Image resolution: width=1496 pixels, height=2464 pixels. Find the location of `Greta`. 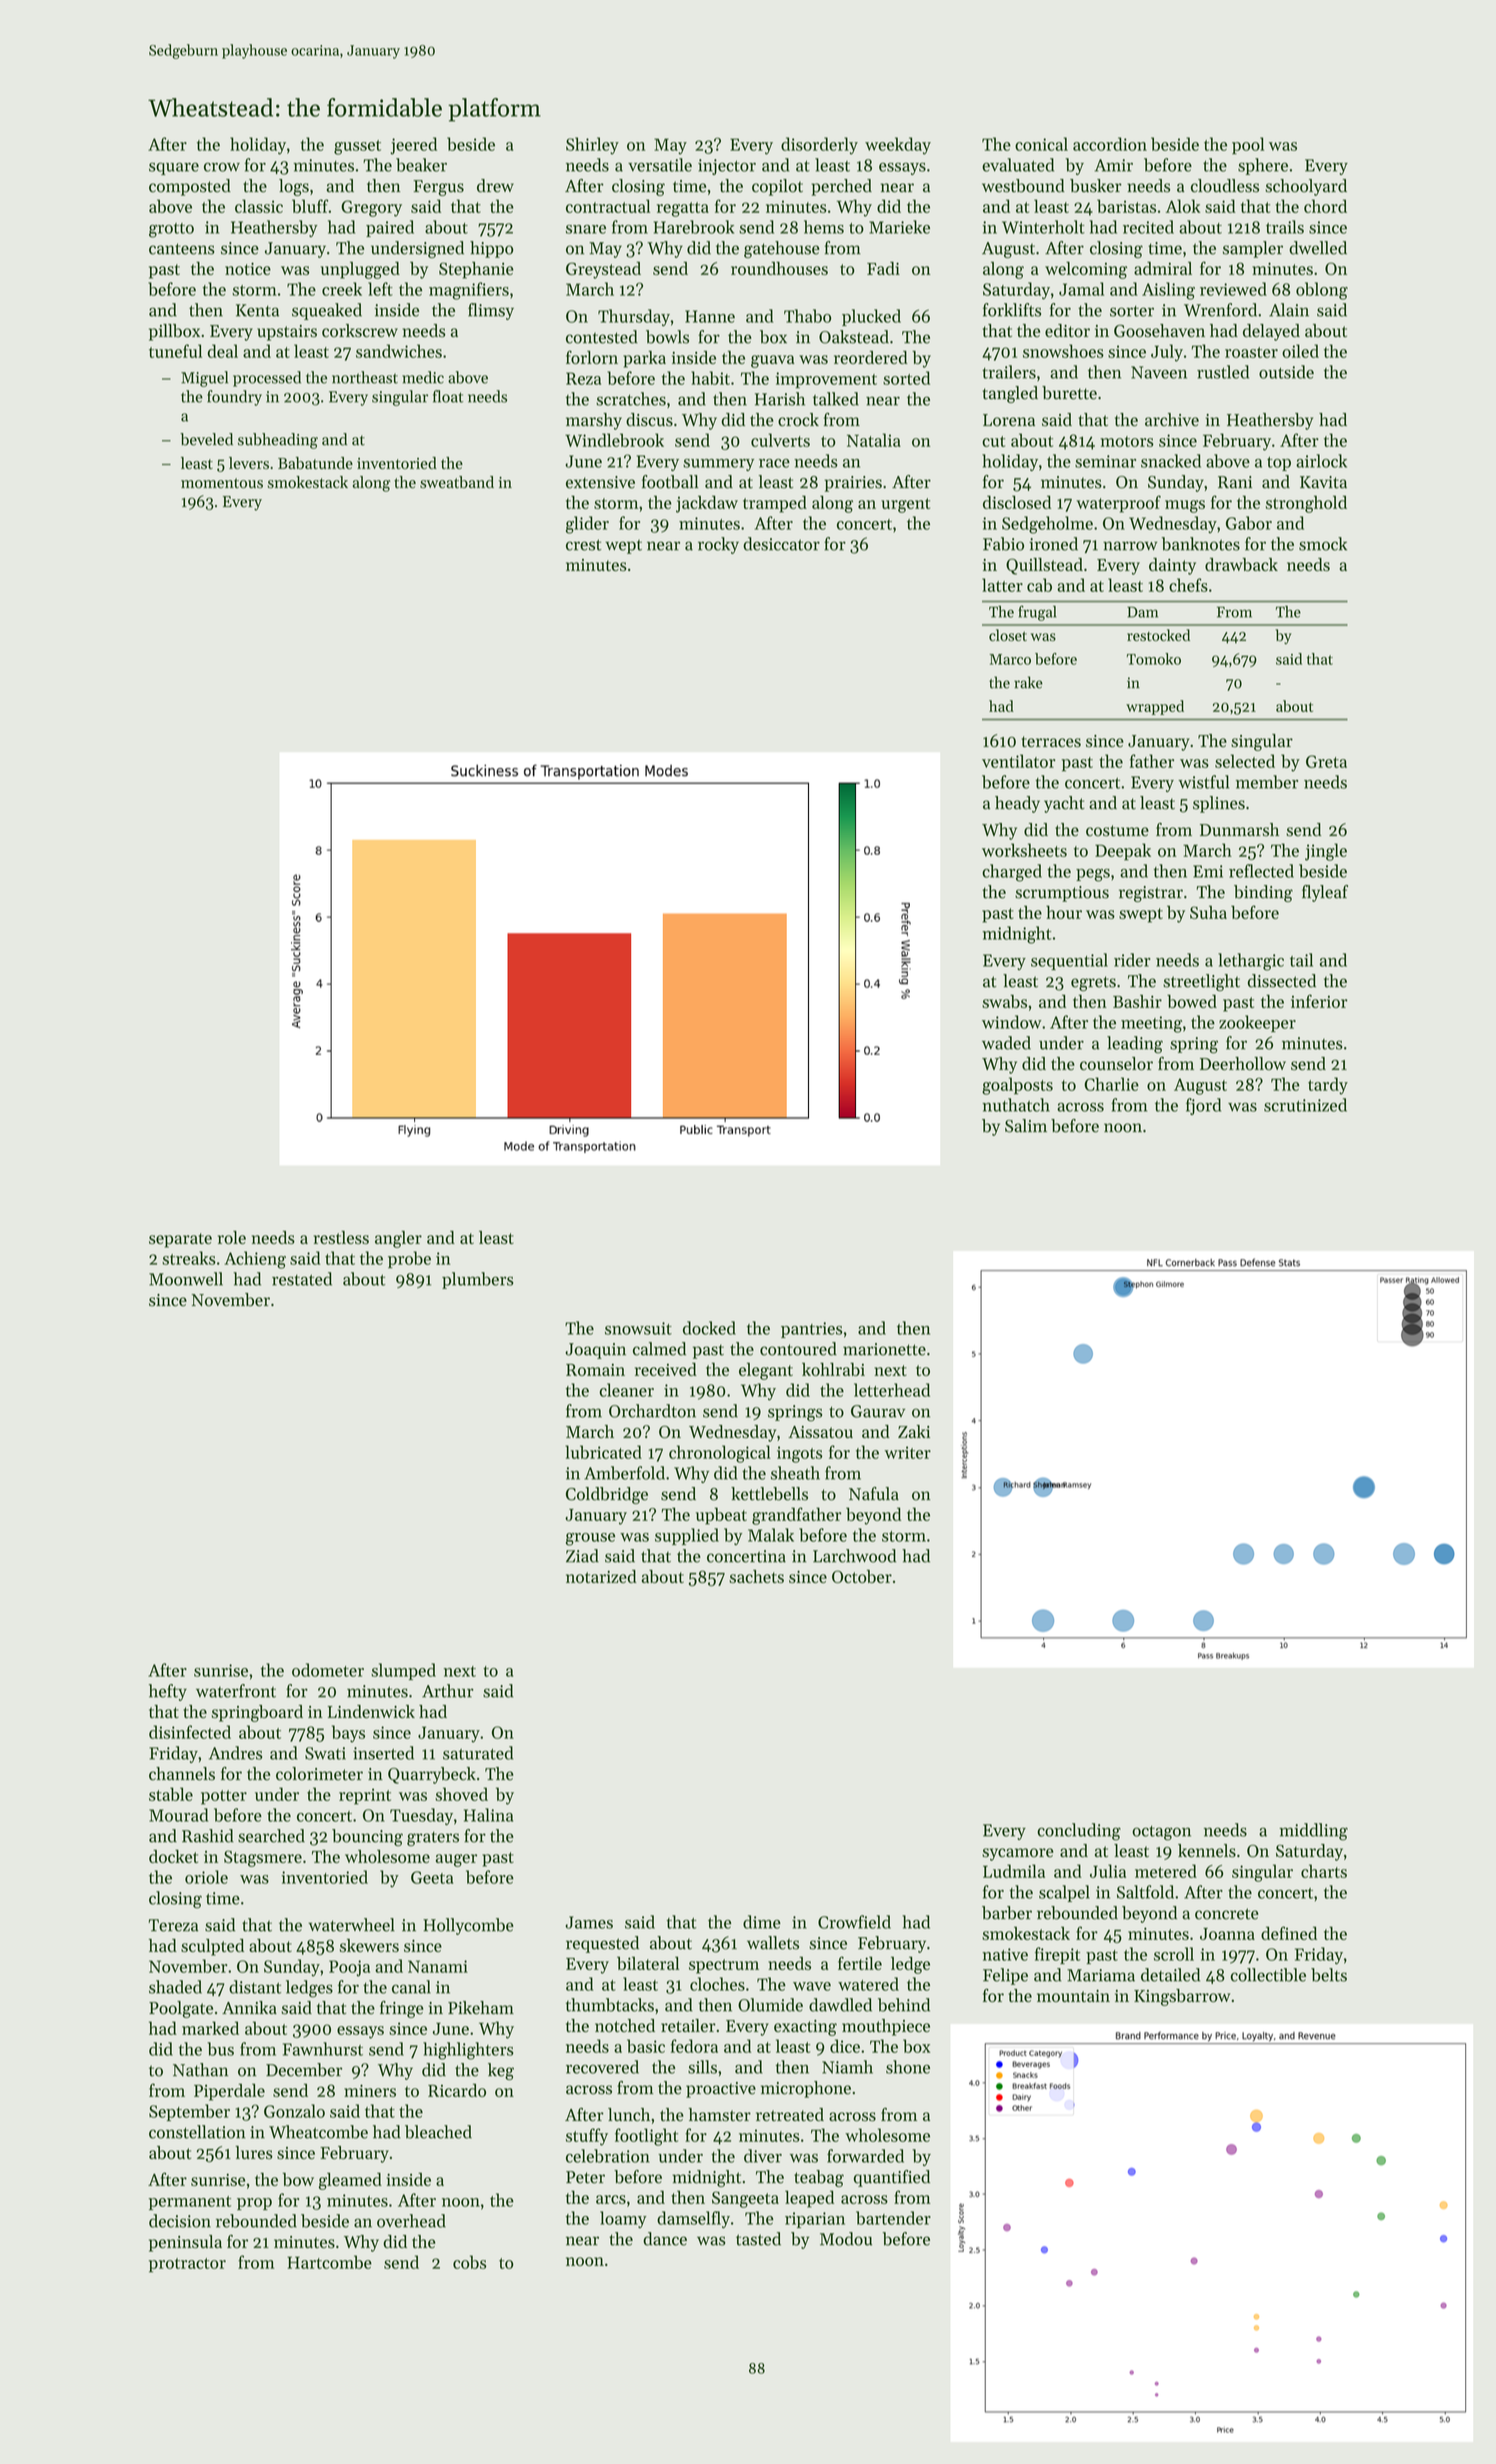

Greta is located at coordinates (1326, 761).
